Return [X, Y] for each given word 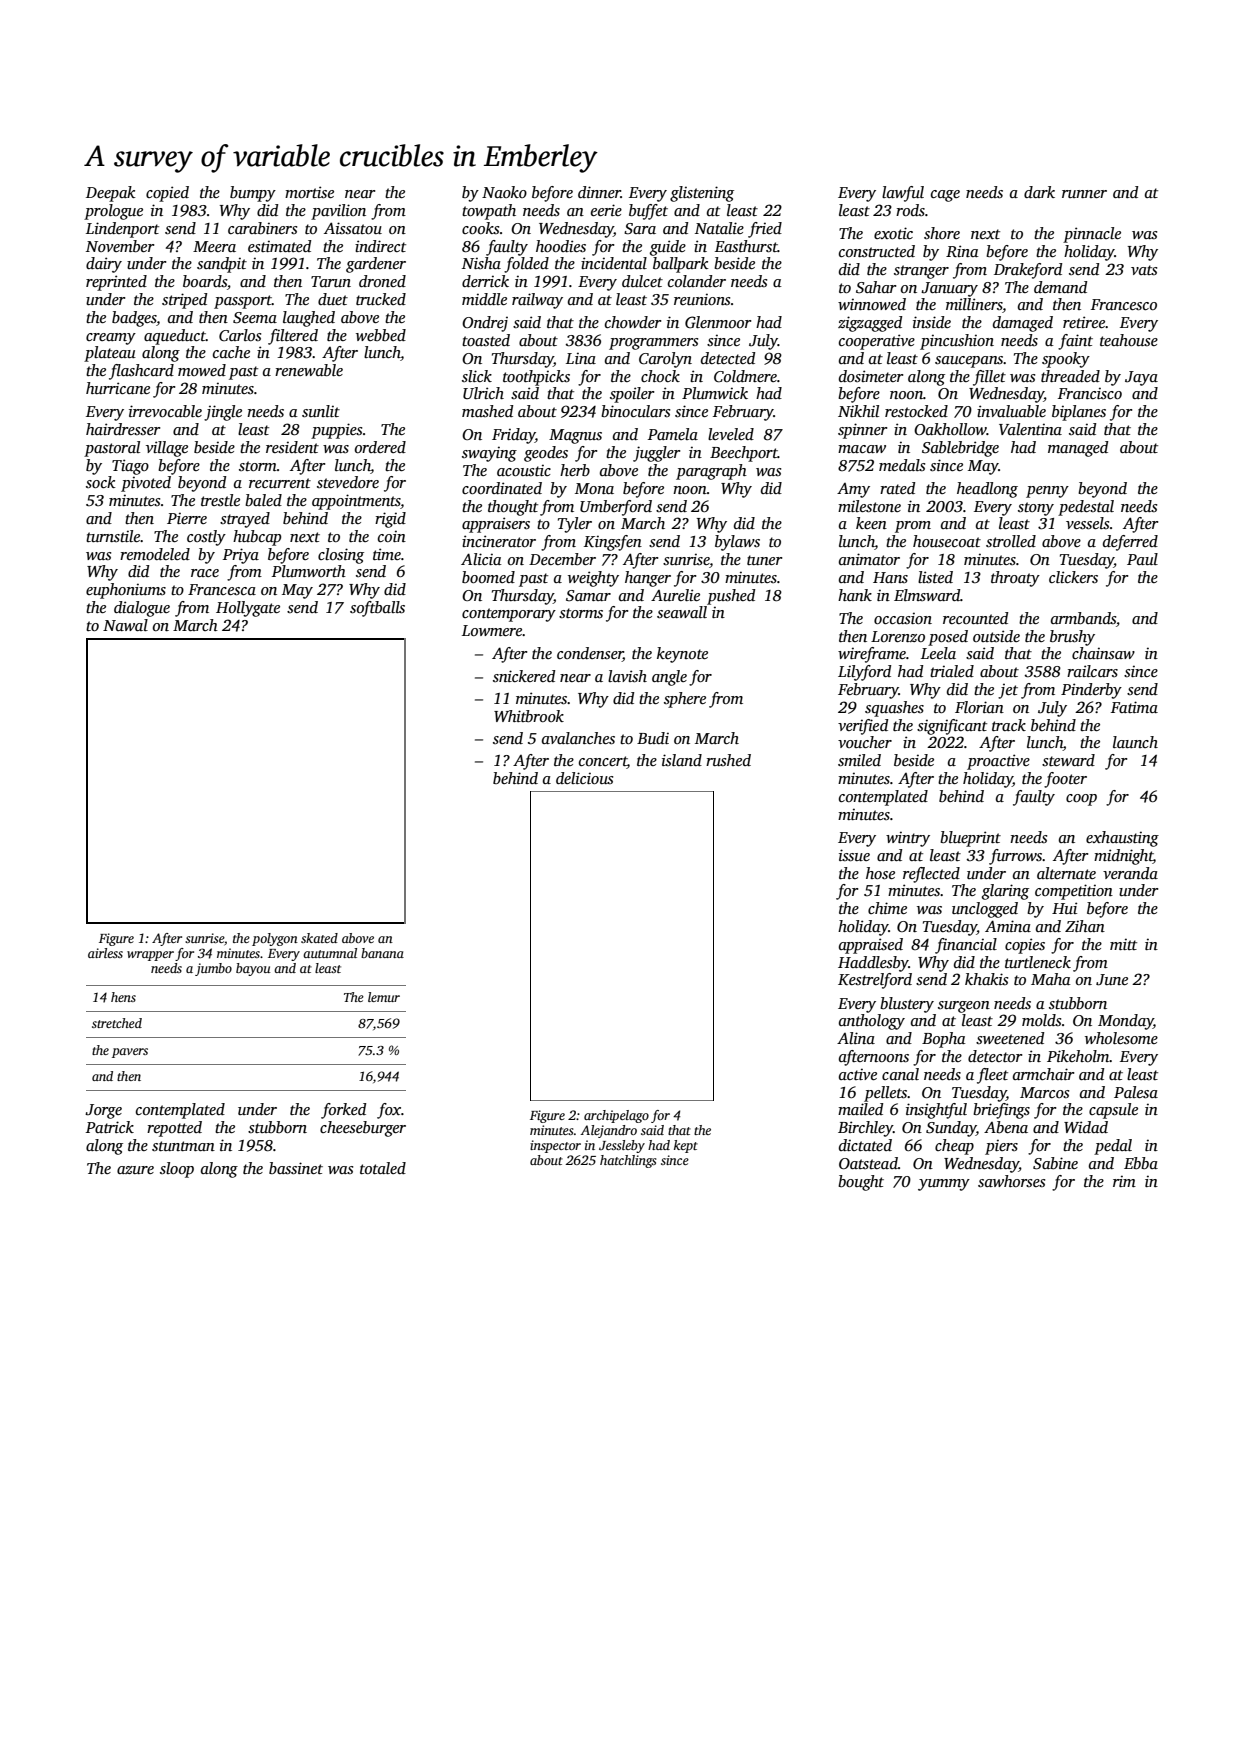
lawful [903, 194]
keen [871, 523]
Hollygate [248, 609]
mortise [309, 192]
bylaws [737, 543]
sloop [177, 1170]
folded [526, 265]
